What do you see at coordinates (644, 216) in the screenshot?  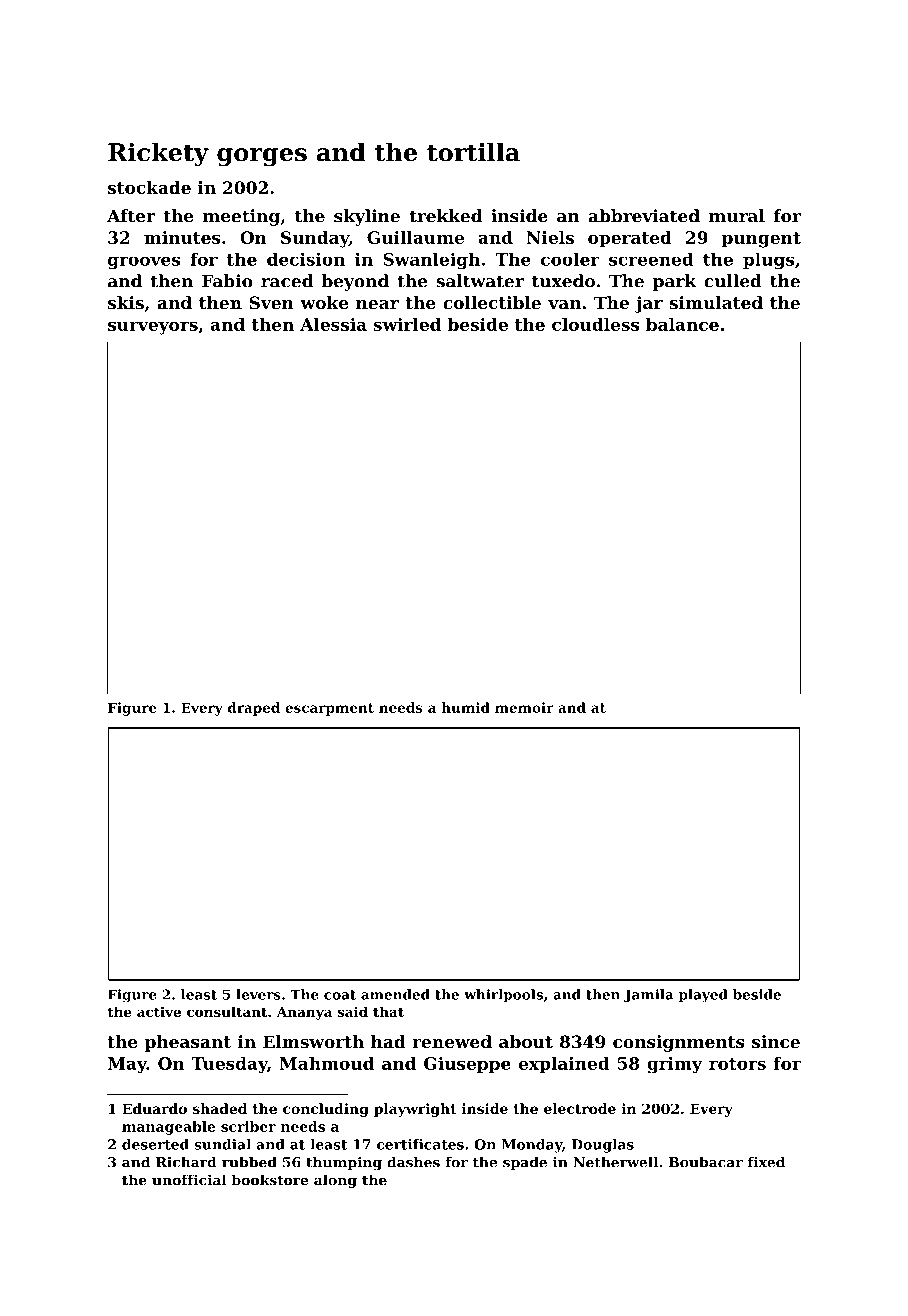 I see `abbreviated` at bounding box center [644, 216].
